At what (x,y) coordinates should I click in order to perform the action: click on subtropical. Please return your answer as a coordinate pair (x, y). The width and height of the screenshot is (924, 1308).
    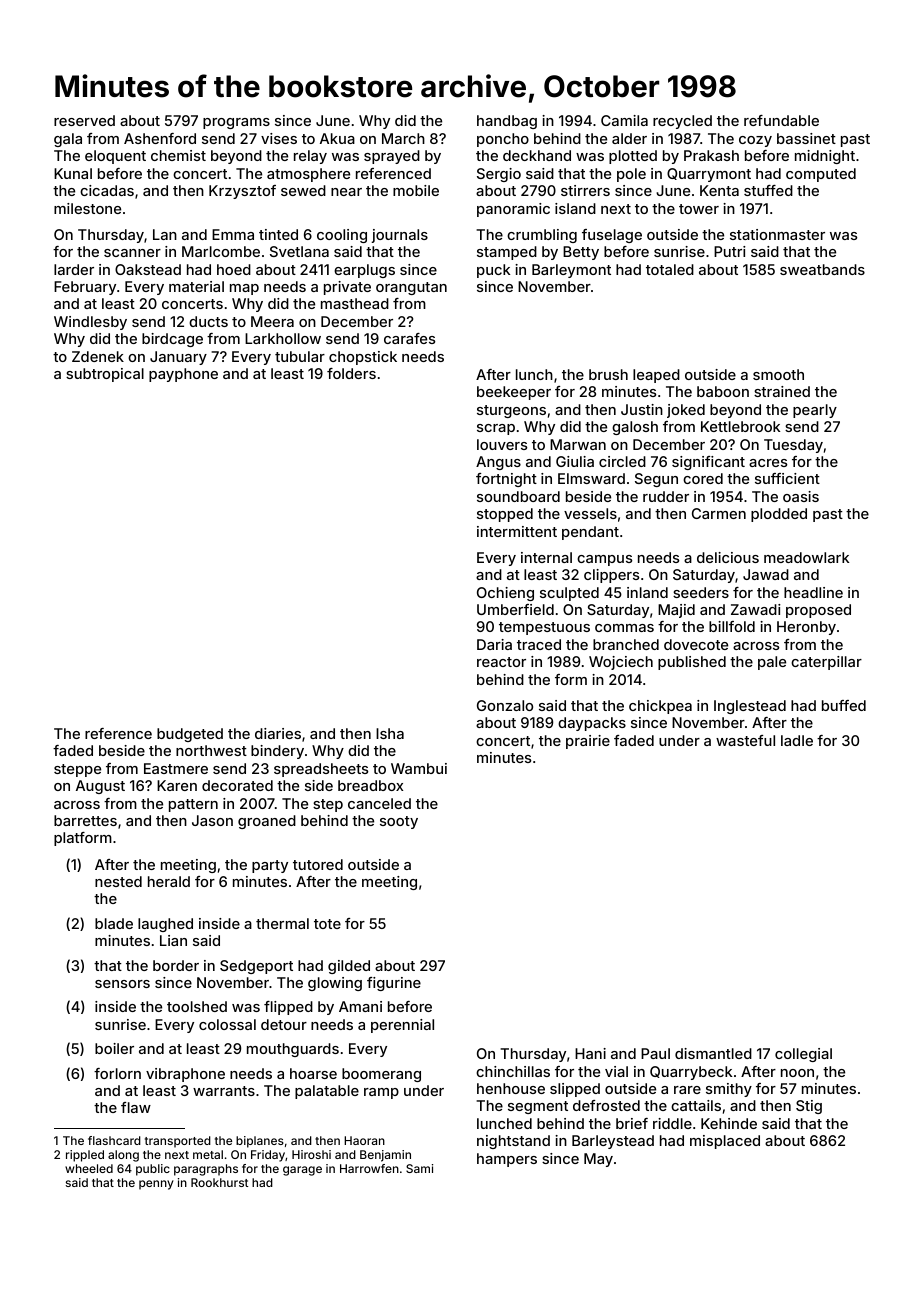
    Looking at the image, I should click on (105, 375).
